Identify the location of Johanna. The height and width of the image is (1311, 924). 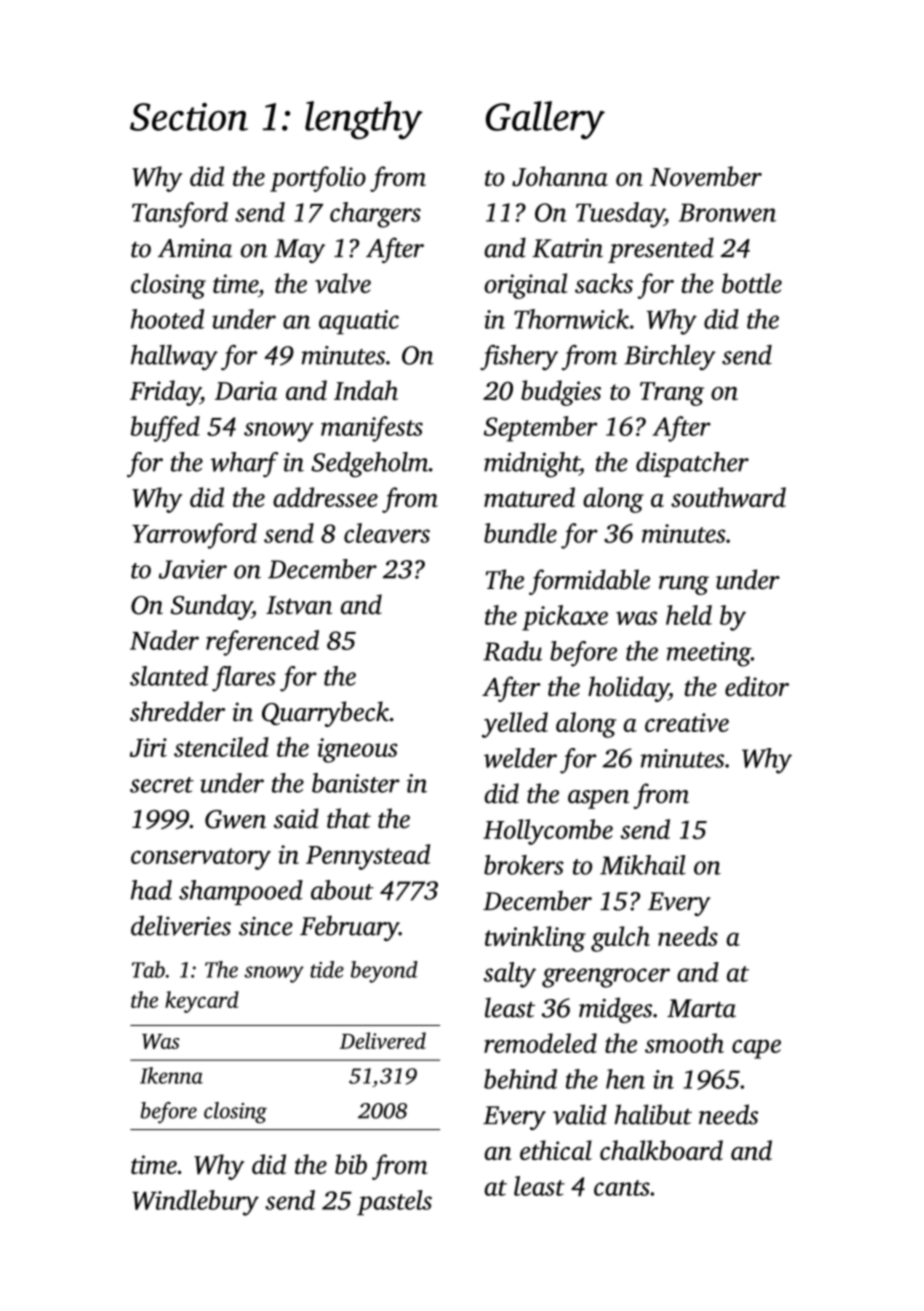
(560, 176).
